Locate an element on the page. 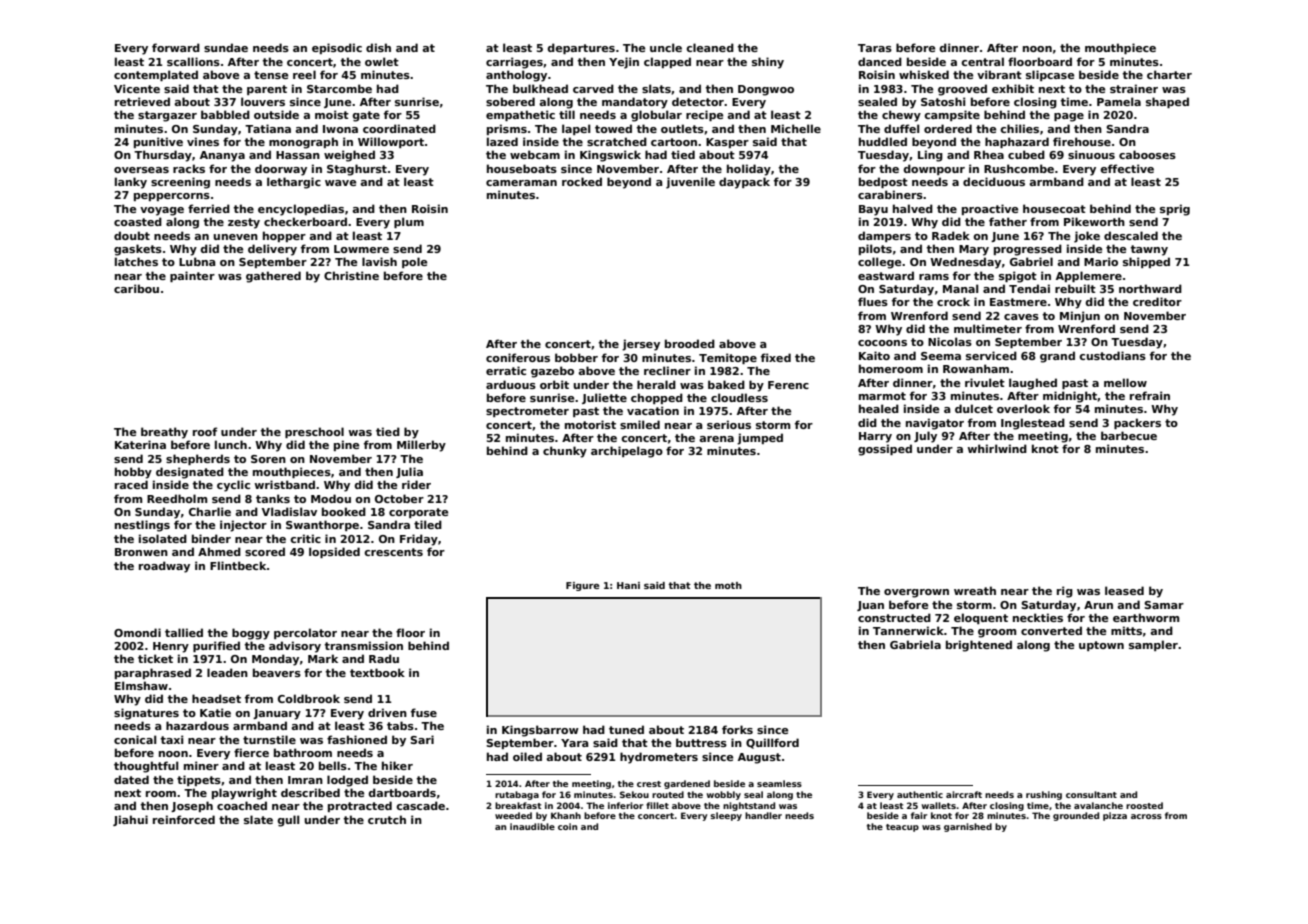  Tannerwick is located at coordinates (908, 630).
